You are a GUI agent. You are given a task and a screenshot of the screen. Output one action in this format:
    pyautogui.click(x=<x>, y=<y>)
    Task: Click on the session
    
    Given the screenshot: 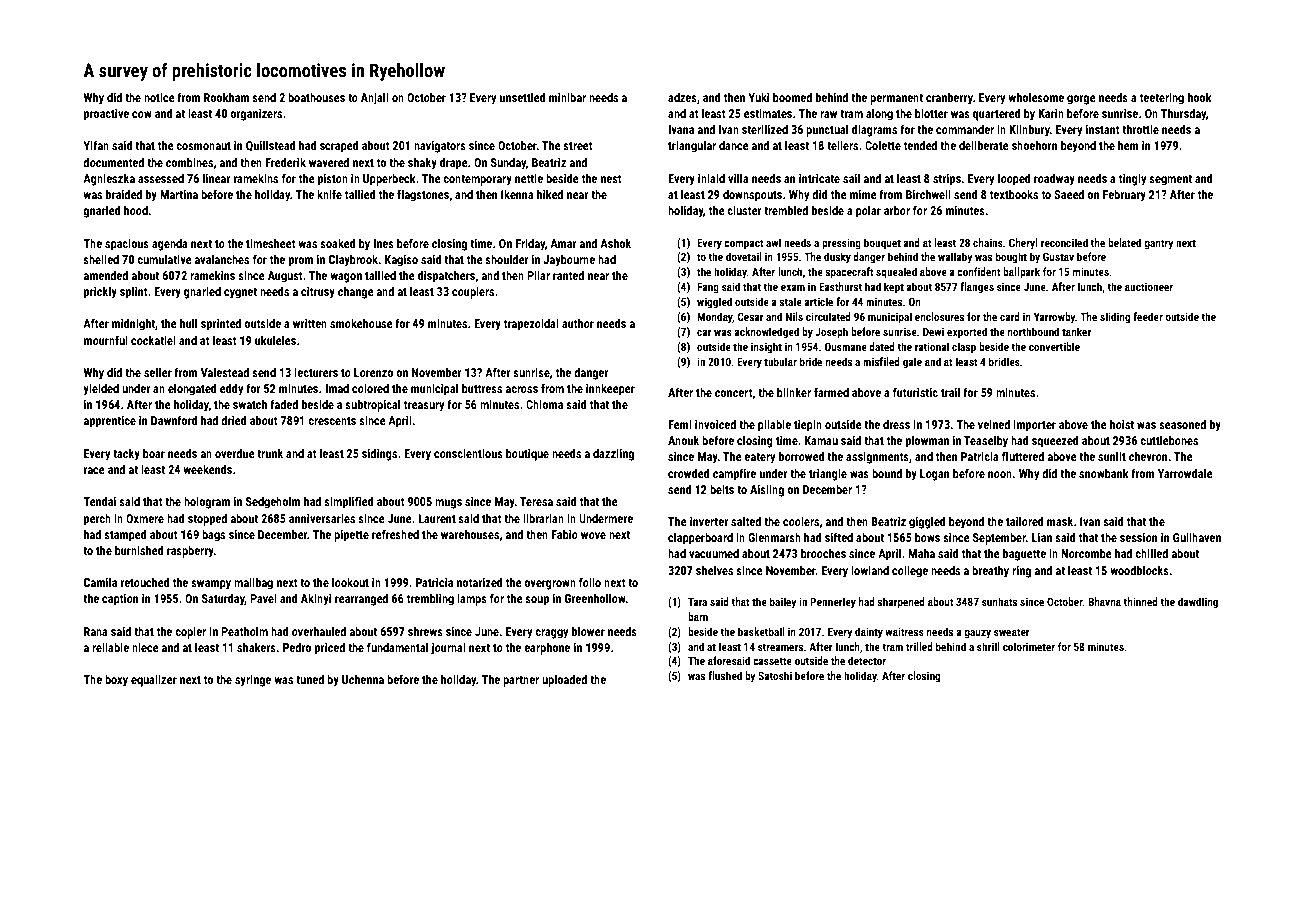 What is the action you would take?
    pyautogui.click(x=1138, y=537)
